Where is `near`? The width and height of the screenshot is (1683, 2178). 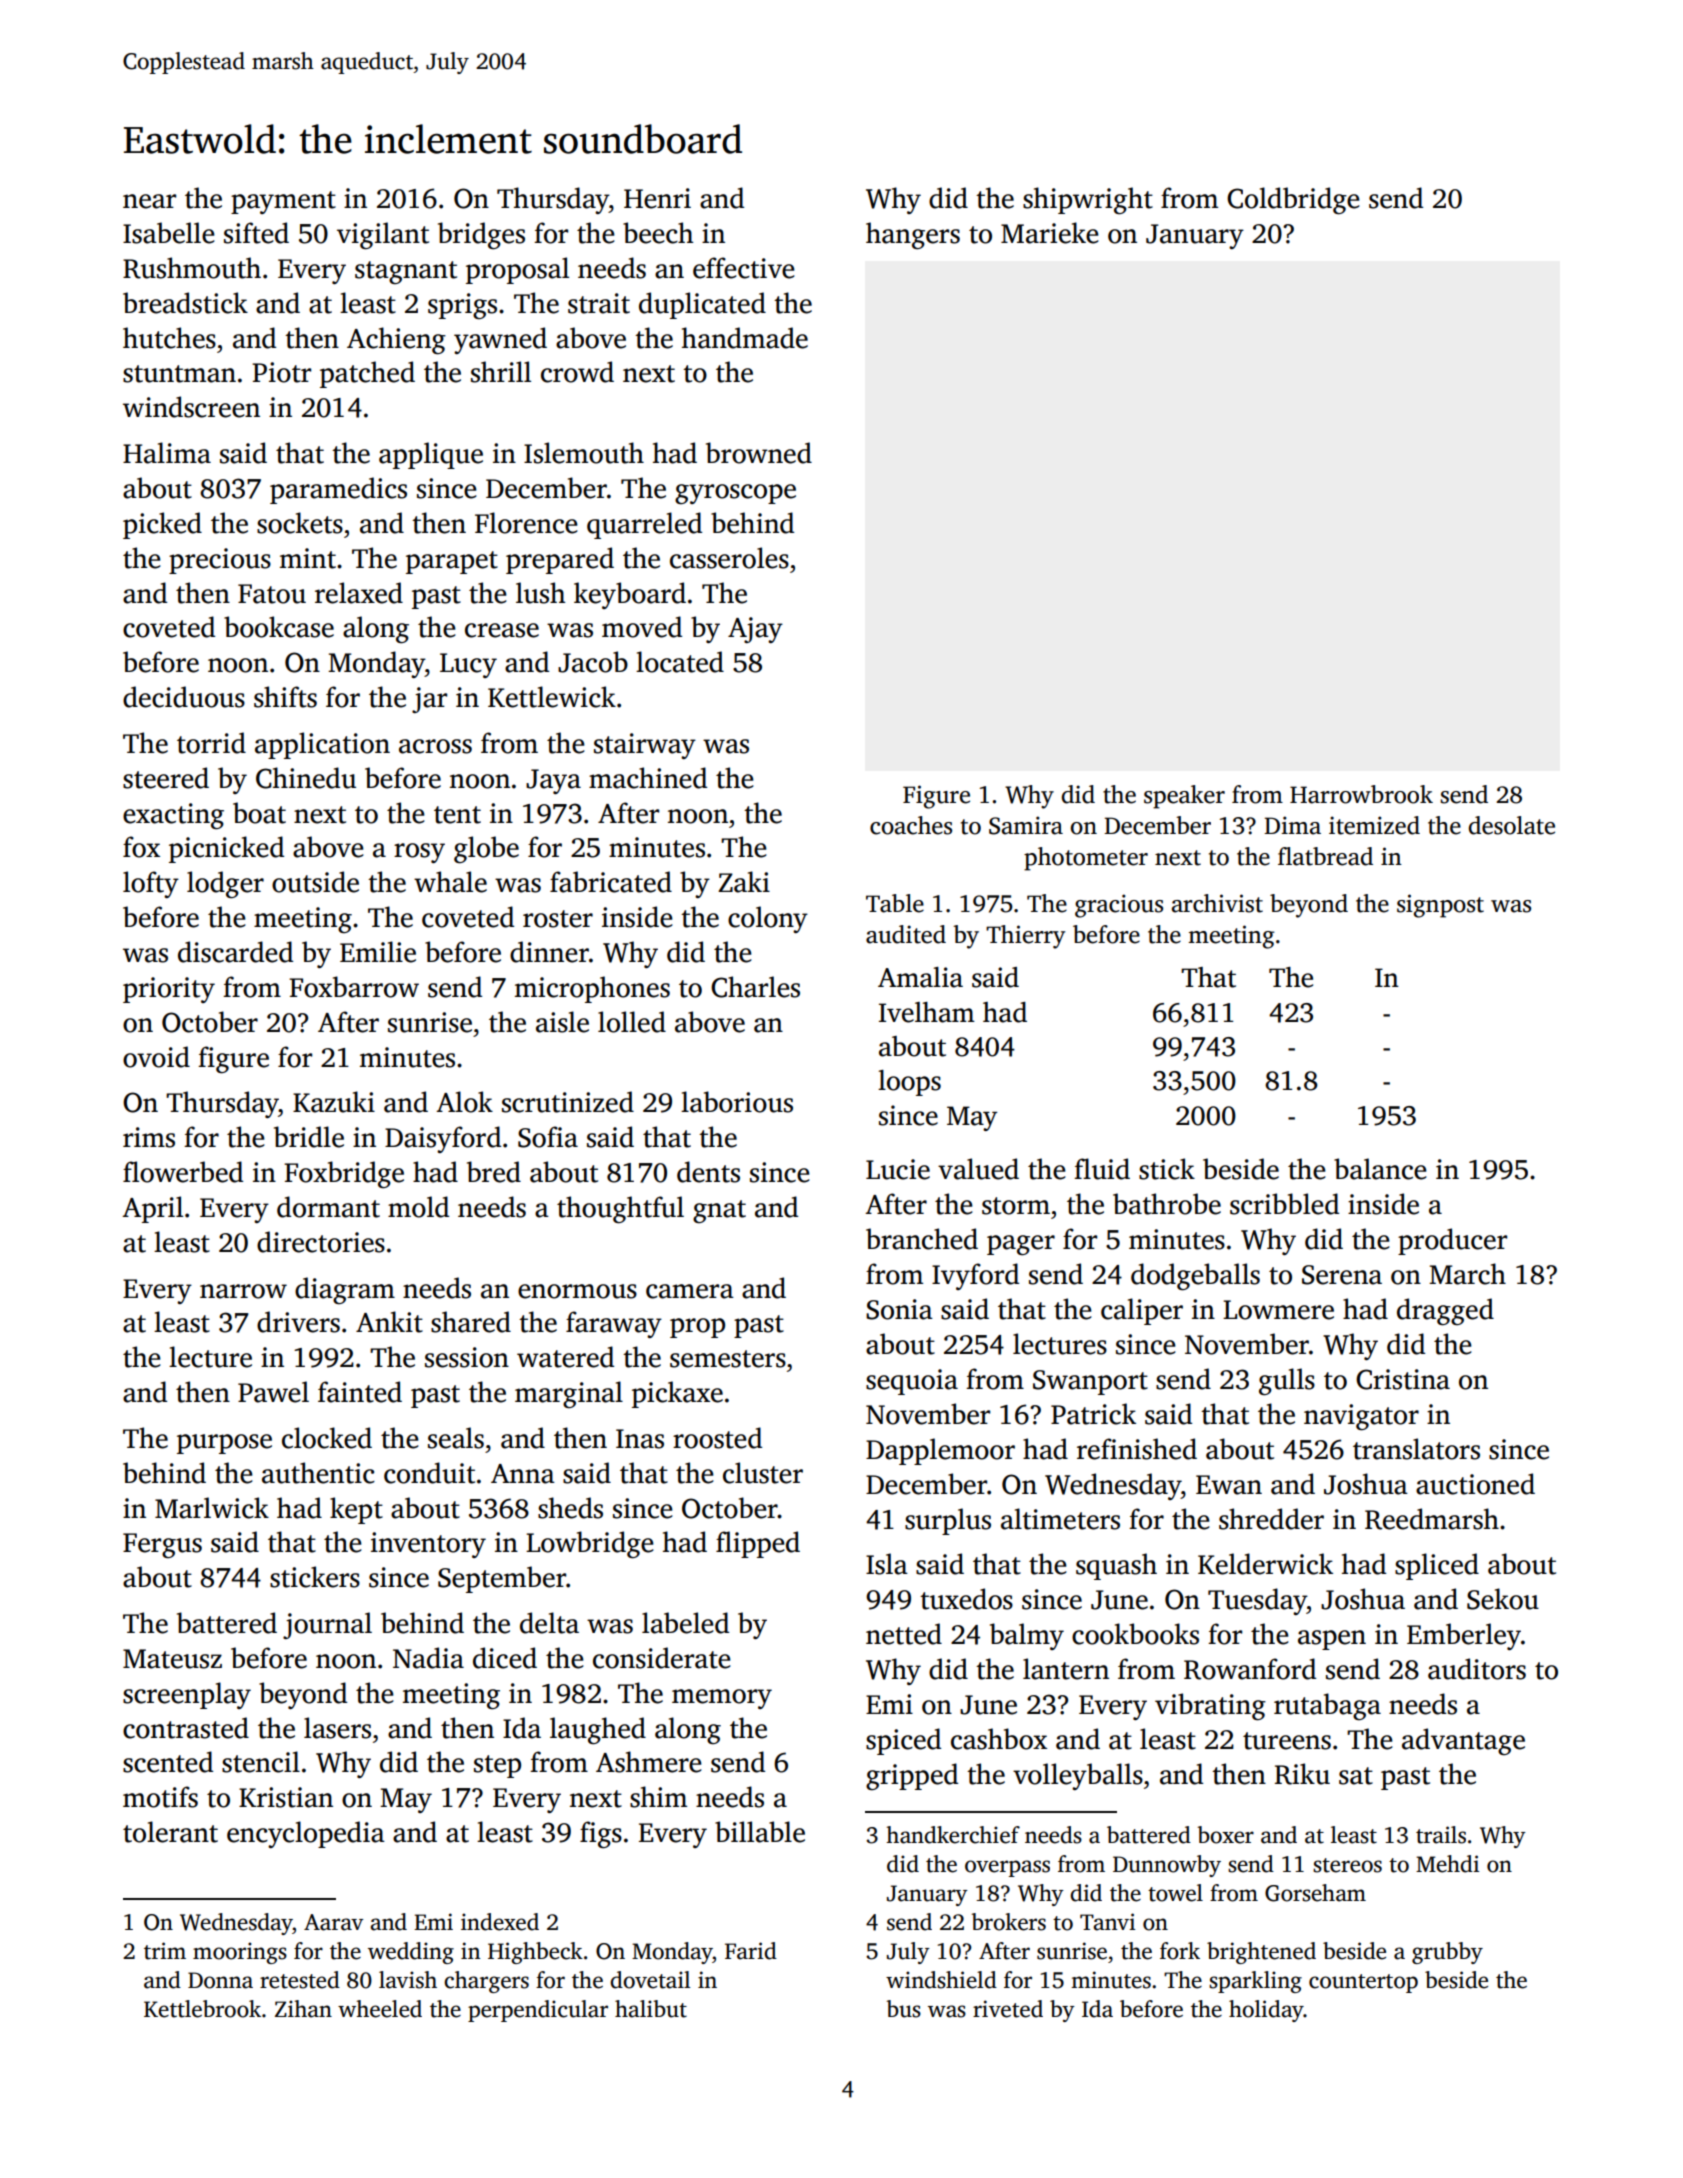 near is located at coordinates (149, 201).
